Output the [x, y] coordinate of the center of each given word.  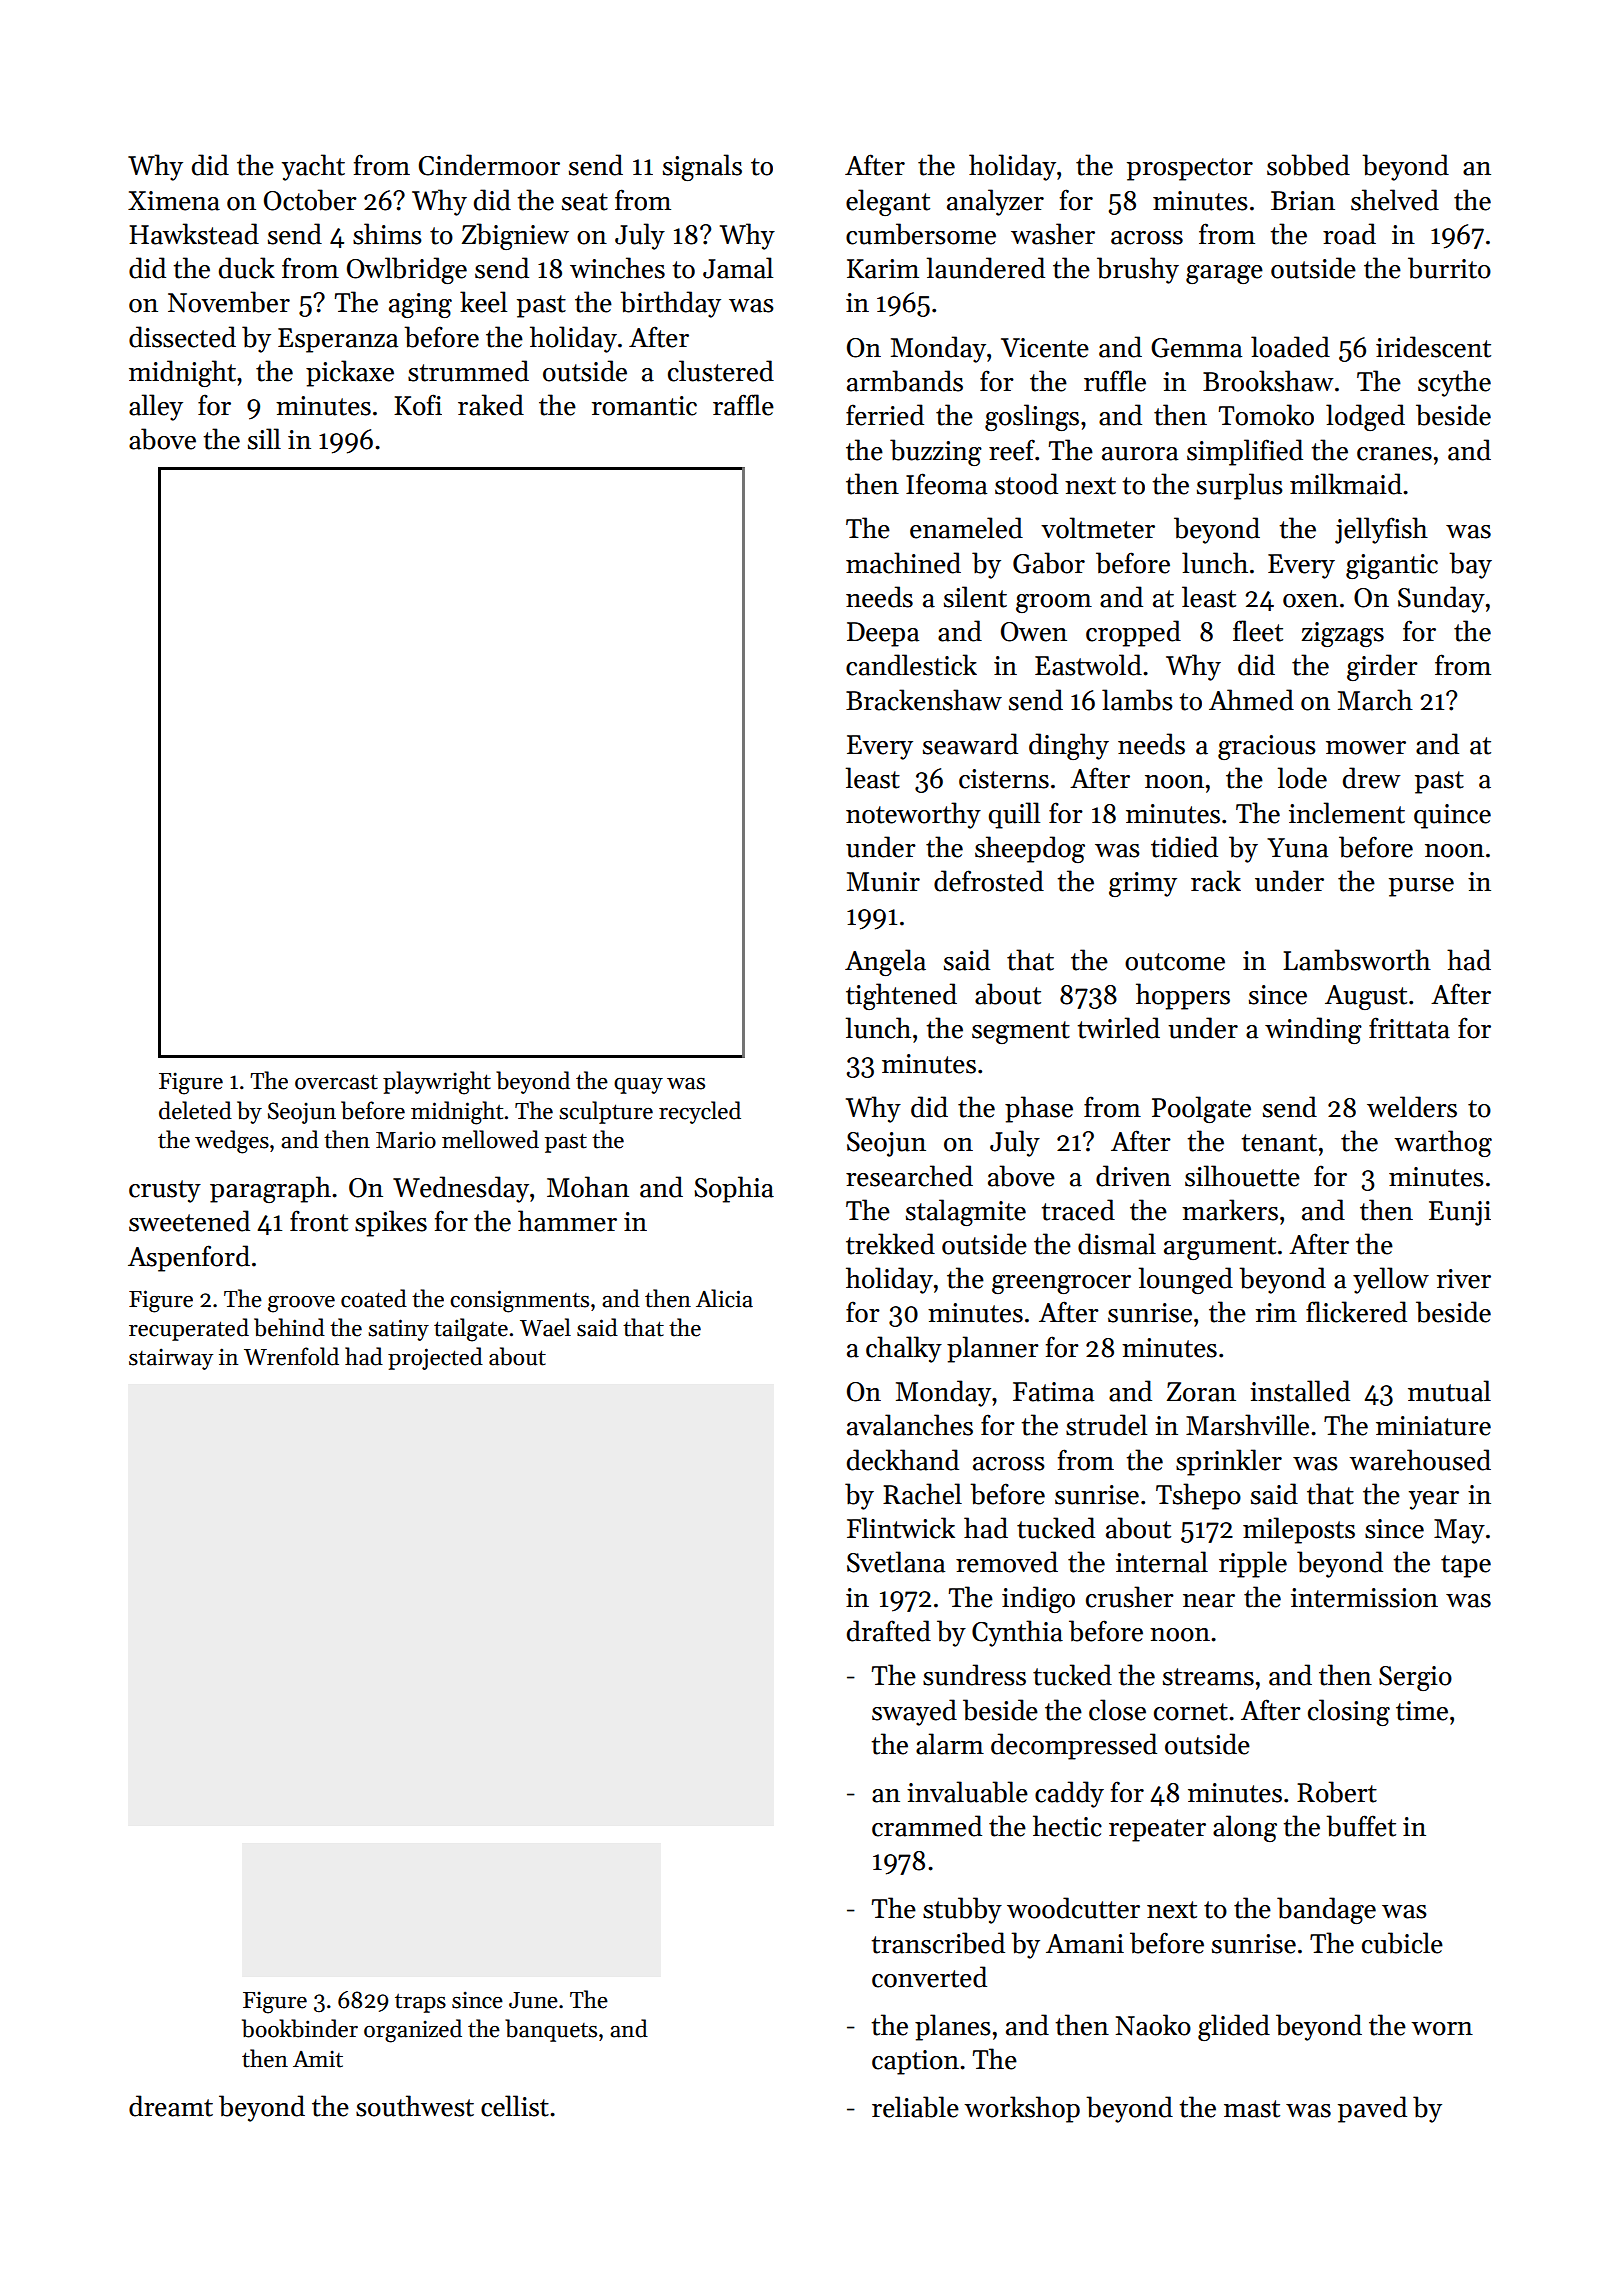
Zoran [1201, 1392]
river [1464, 1279]
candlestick [911, 665]
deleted [195, 1110]
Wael [545, 1327]
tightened [901, 996]
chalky [904, 1349]
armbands [905, 381]
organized [413, 2031]
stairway [171, 1359]
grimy [1143, 884]
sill [264, 439]
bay [1470, 565]
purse [1421, 887]
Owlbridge [407, 270]
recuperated [189, 1329]
